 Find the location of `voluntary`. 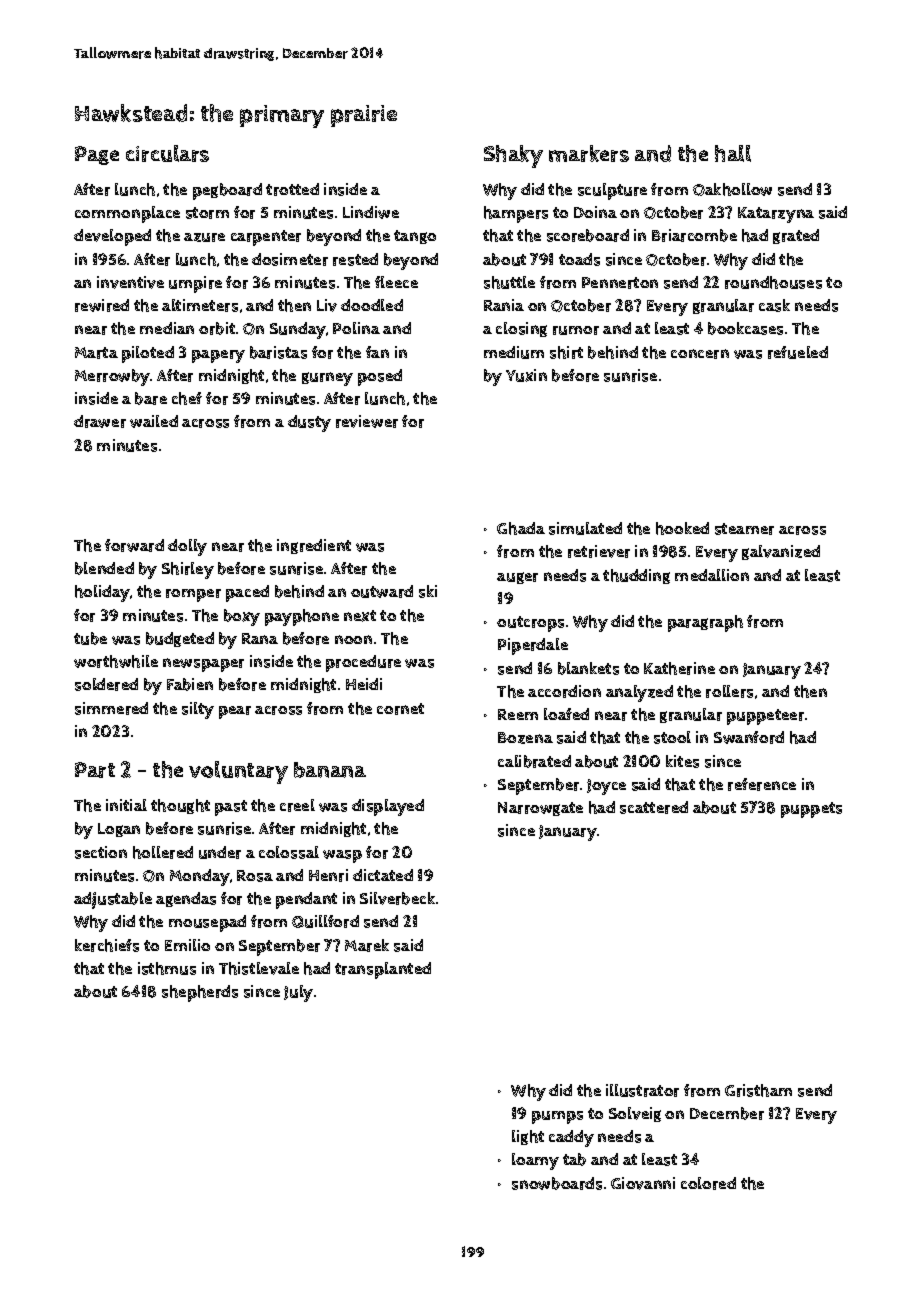

voluntary is located at coordinates (238, 772).
